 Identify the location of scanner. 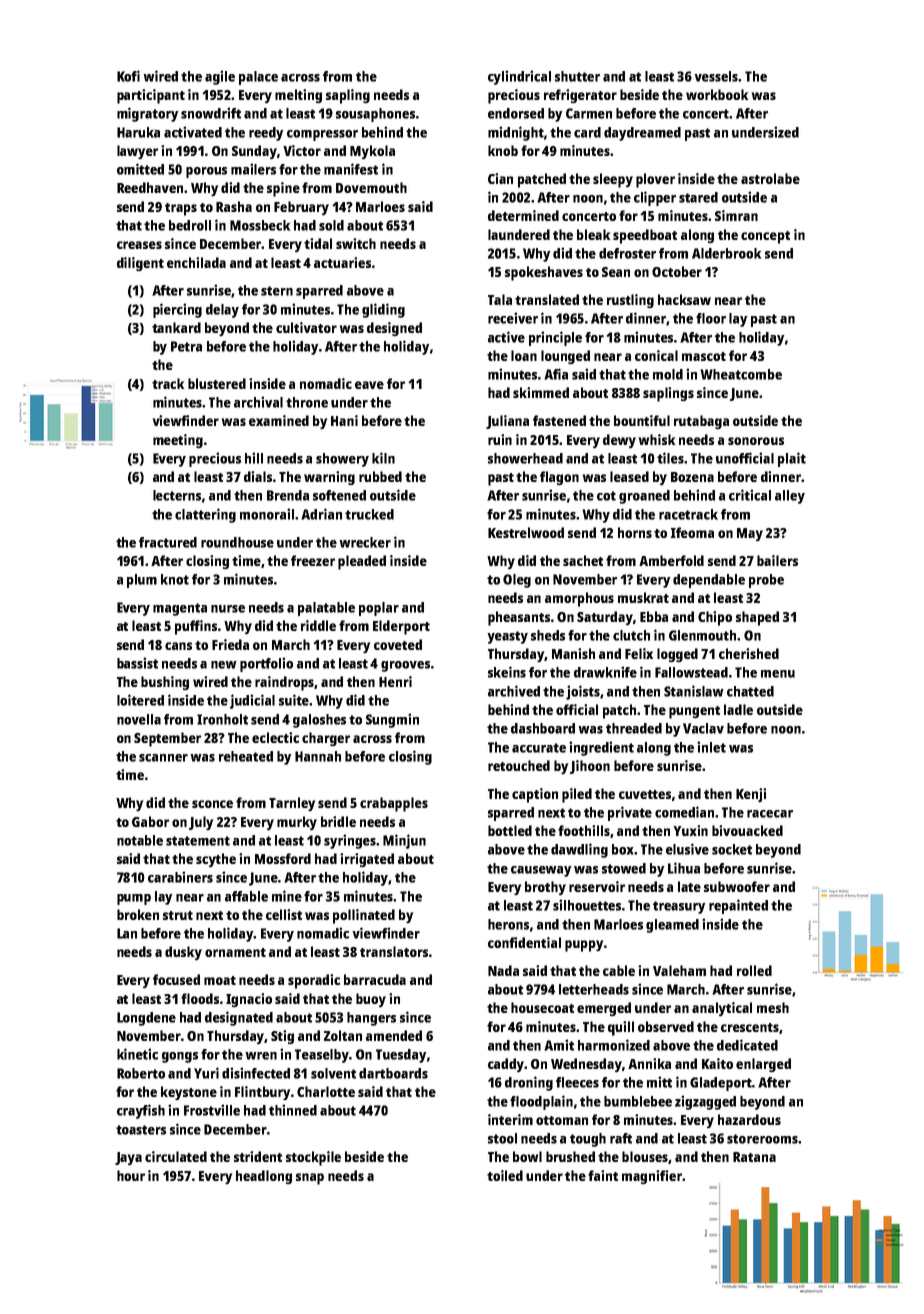
(163, 758).
